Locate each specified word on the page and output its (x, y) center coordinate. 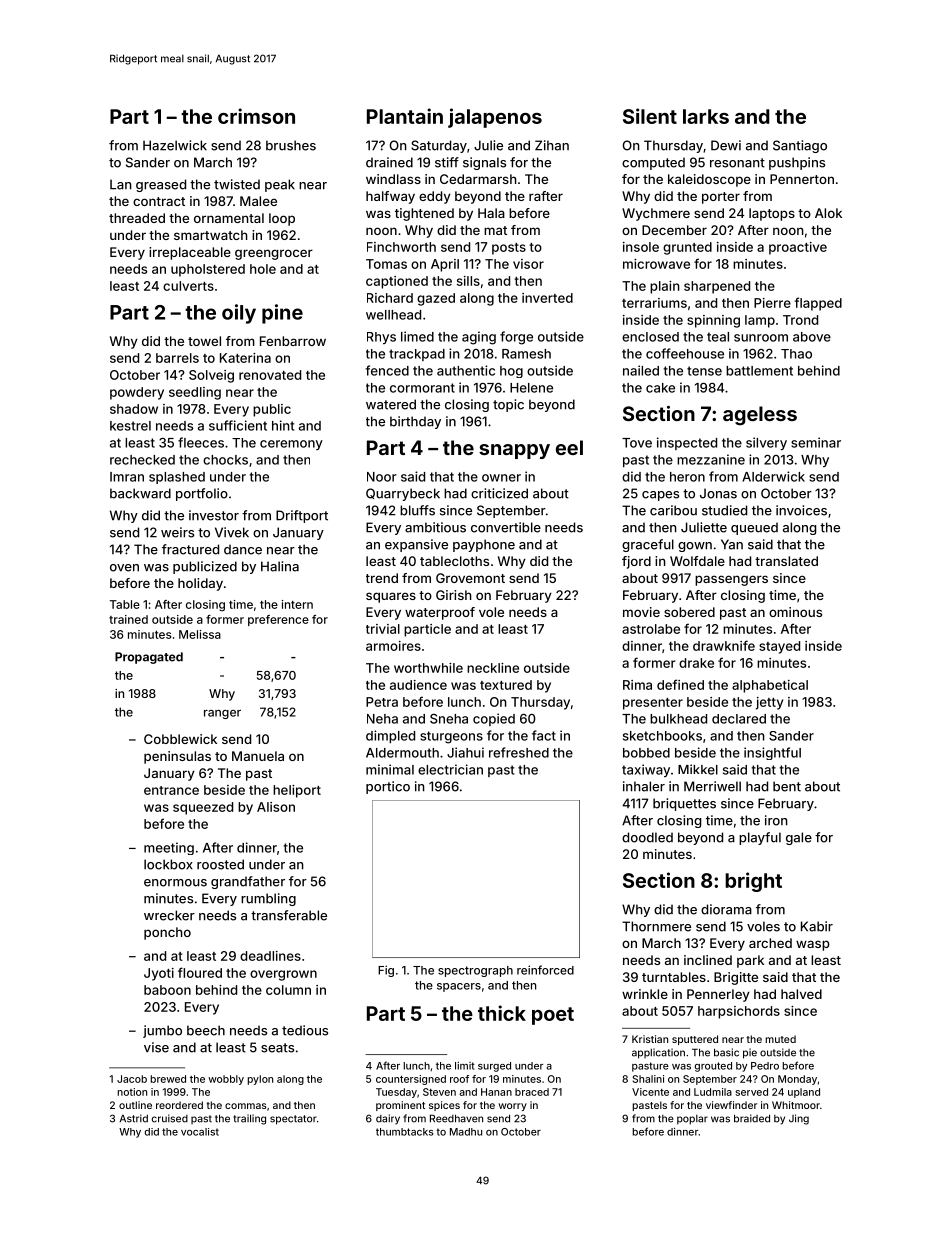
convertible (506, 527)
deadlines (270, 956)
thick (502, 1013)
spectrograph (475, 971)
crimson (256, 116)
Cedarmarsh (478, 179)
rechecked (142, 460)
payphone (484, 545)
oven (124, 568)
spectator (293, 1120)
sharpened (717, 287)
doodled (647, 837)
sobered (689, 612)
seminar (816, 442)
